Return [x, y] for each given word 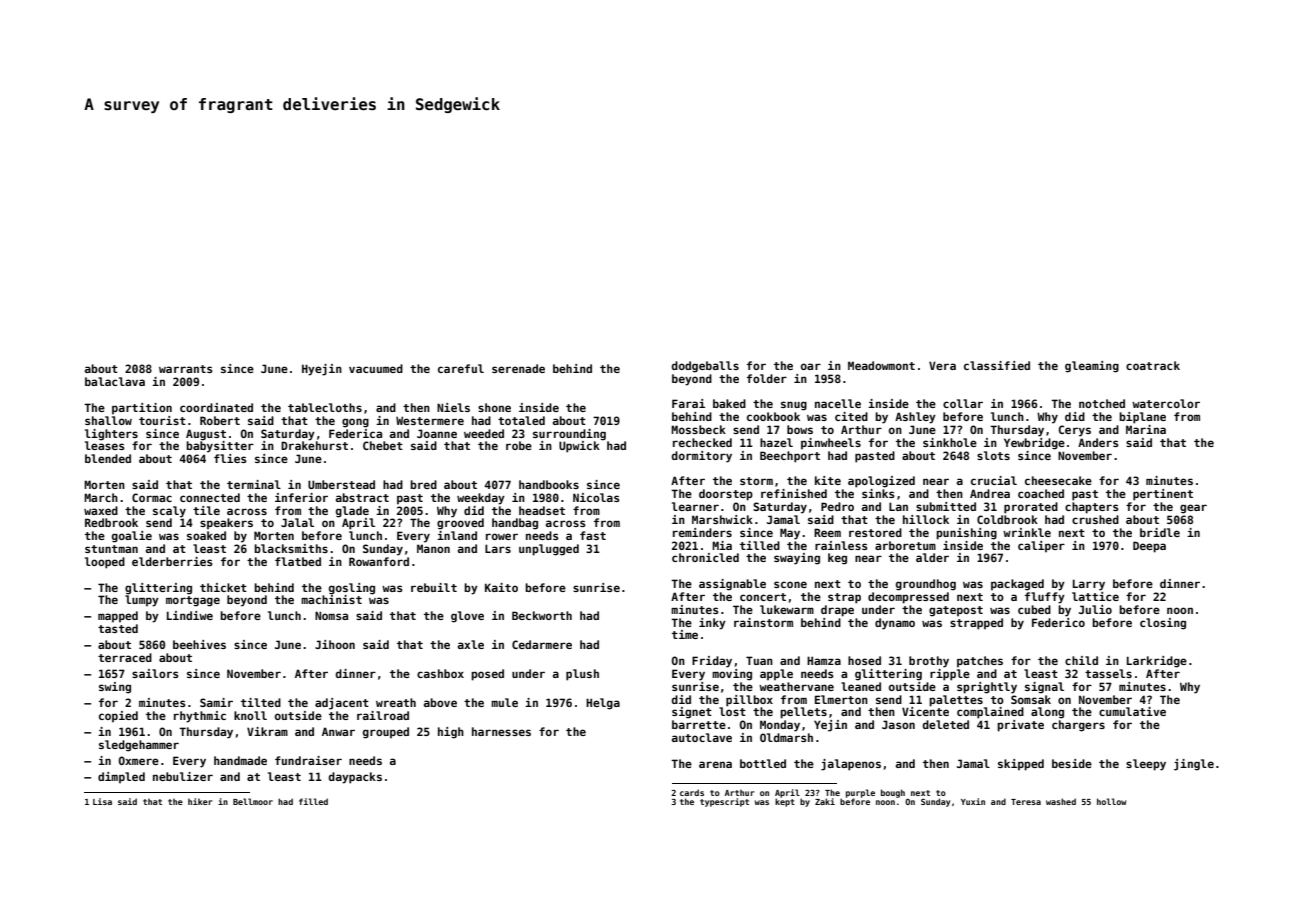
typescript [724, 802]
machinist [331, 599]
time [685, 634]
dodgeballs [705, 367]
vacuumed [376, 368]
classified [997, 365]
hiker [200, 801]
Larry [1089, 585]
